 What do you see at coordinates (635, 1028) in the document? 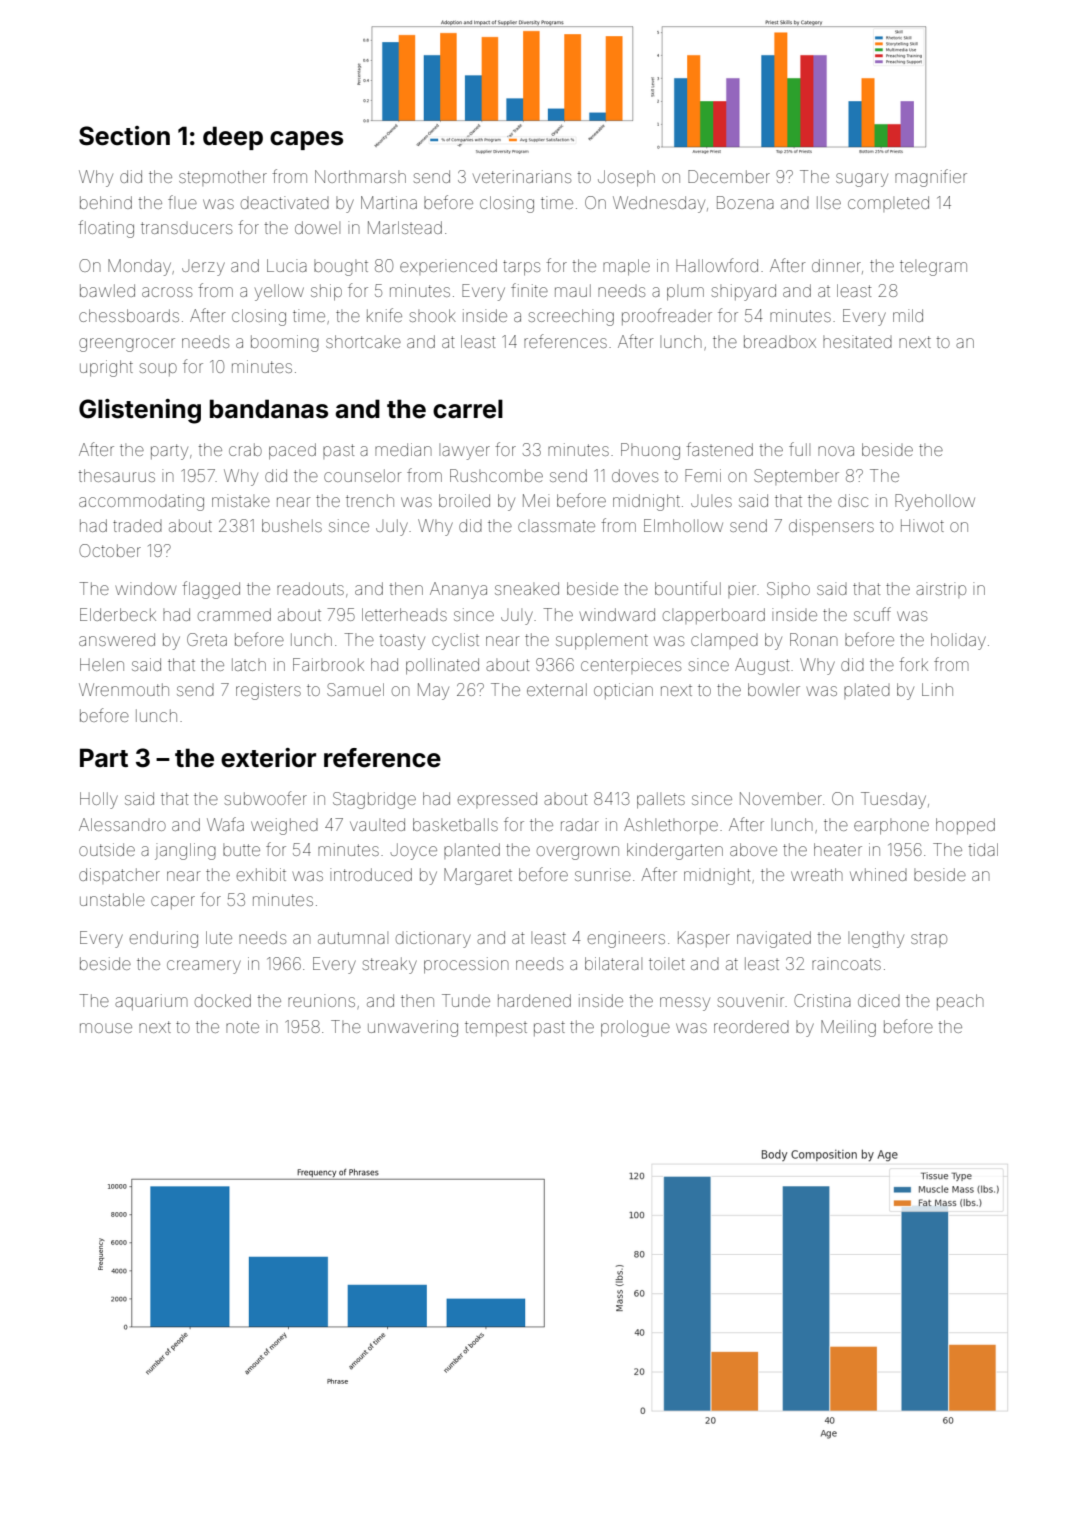
I see `prologue` at bounding box center [635, 1028].
